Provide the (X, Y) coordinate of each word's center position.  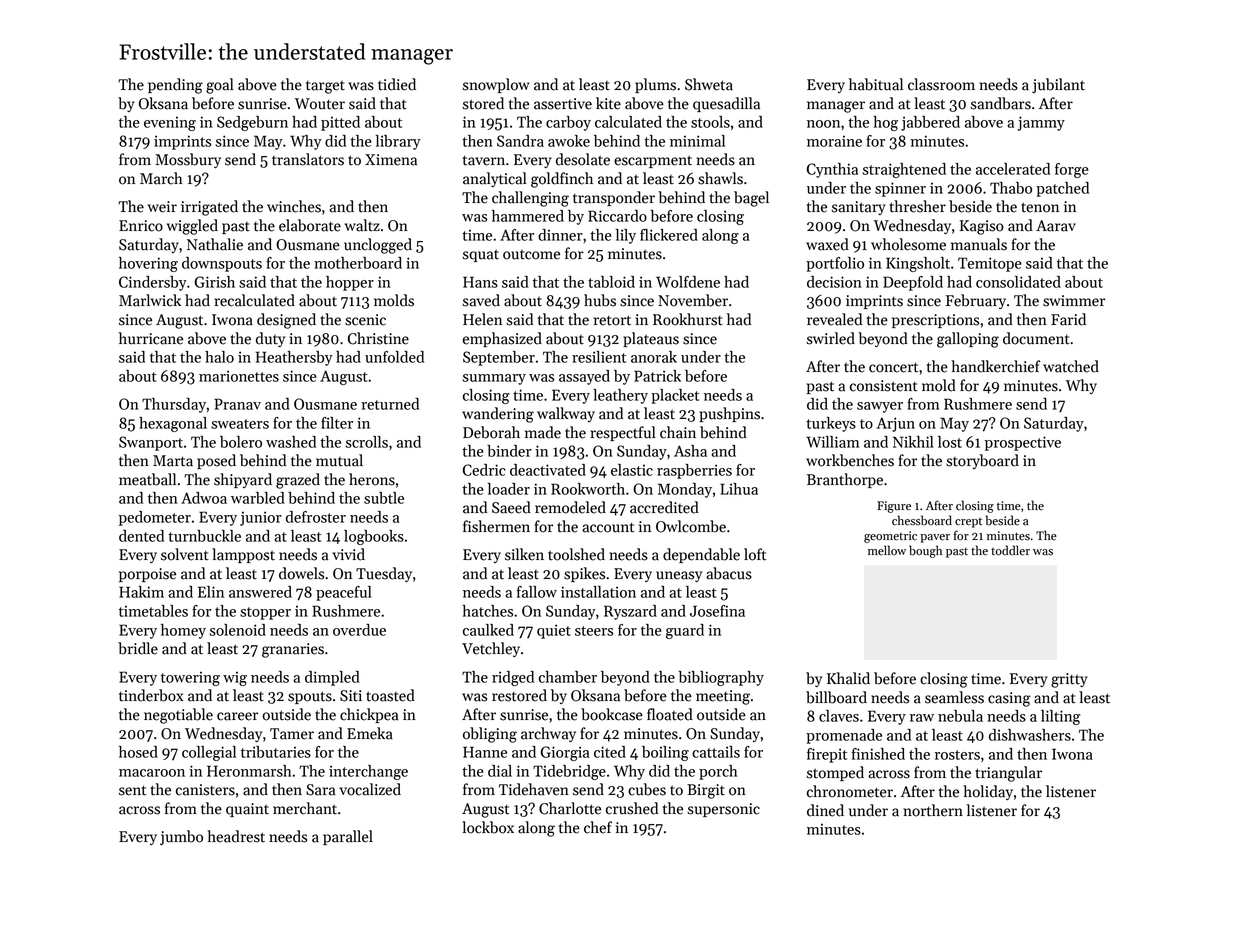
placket (675, 396)
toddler (1010, 550)
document (1036, 338)
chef (598, 827)
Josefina (717, 611)
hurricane (151, 338)
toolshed (576, 554)
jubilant (1058, 85)
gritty (1069, 680)
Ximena (391, 160)
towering (190, 679)
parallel (348, 837)
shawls (720, 178)
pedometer (155, 518)
